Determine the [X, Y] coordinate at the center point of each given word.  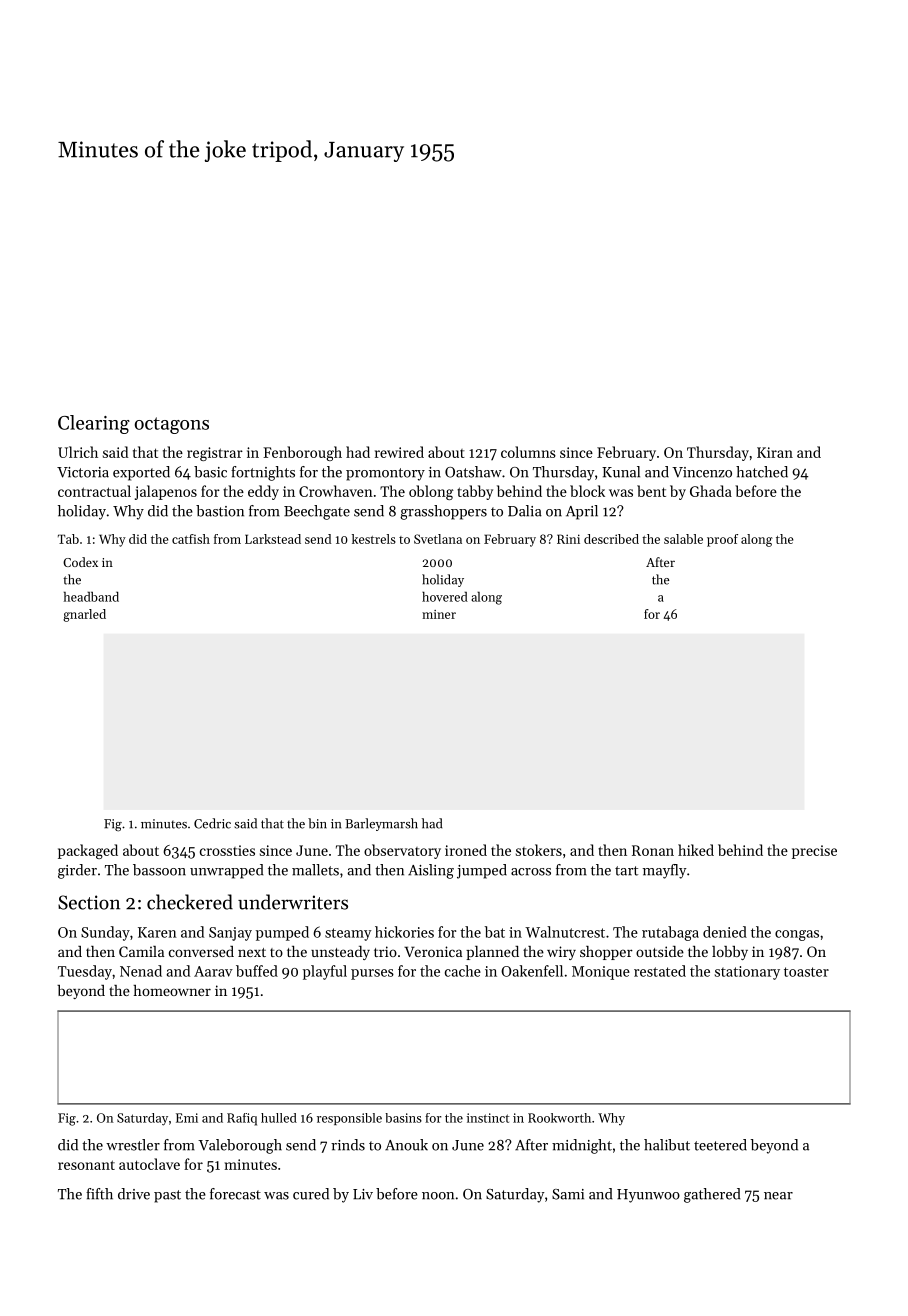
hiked [696, 850]
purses [372, 974]
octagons [172, 425]
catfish [191, 539]
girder [77, 871]
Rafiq [242, 1119]
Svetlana [438, 539]
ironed [466, 850]
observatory [402, 851]
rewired [399, 452]
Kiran [775, 452]
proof [722, 540]
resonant [86, 1165]
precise [814, 852]
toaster [806, 972]
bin [317, 823]
